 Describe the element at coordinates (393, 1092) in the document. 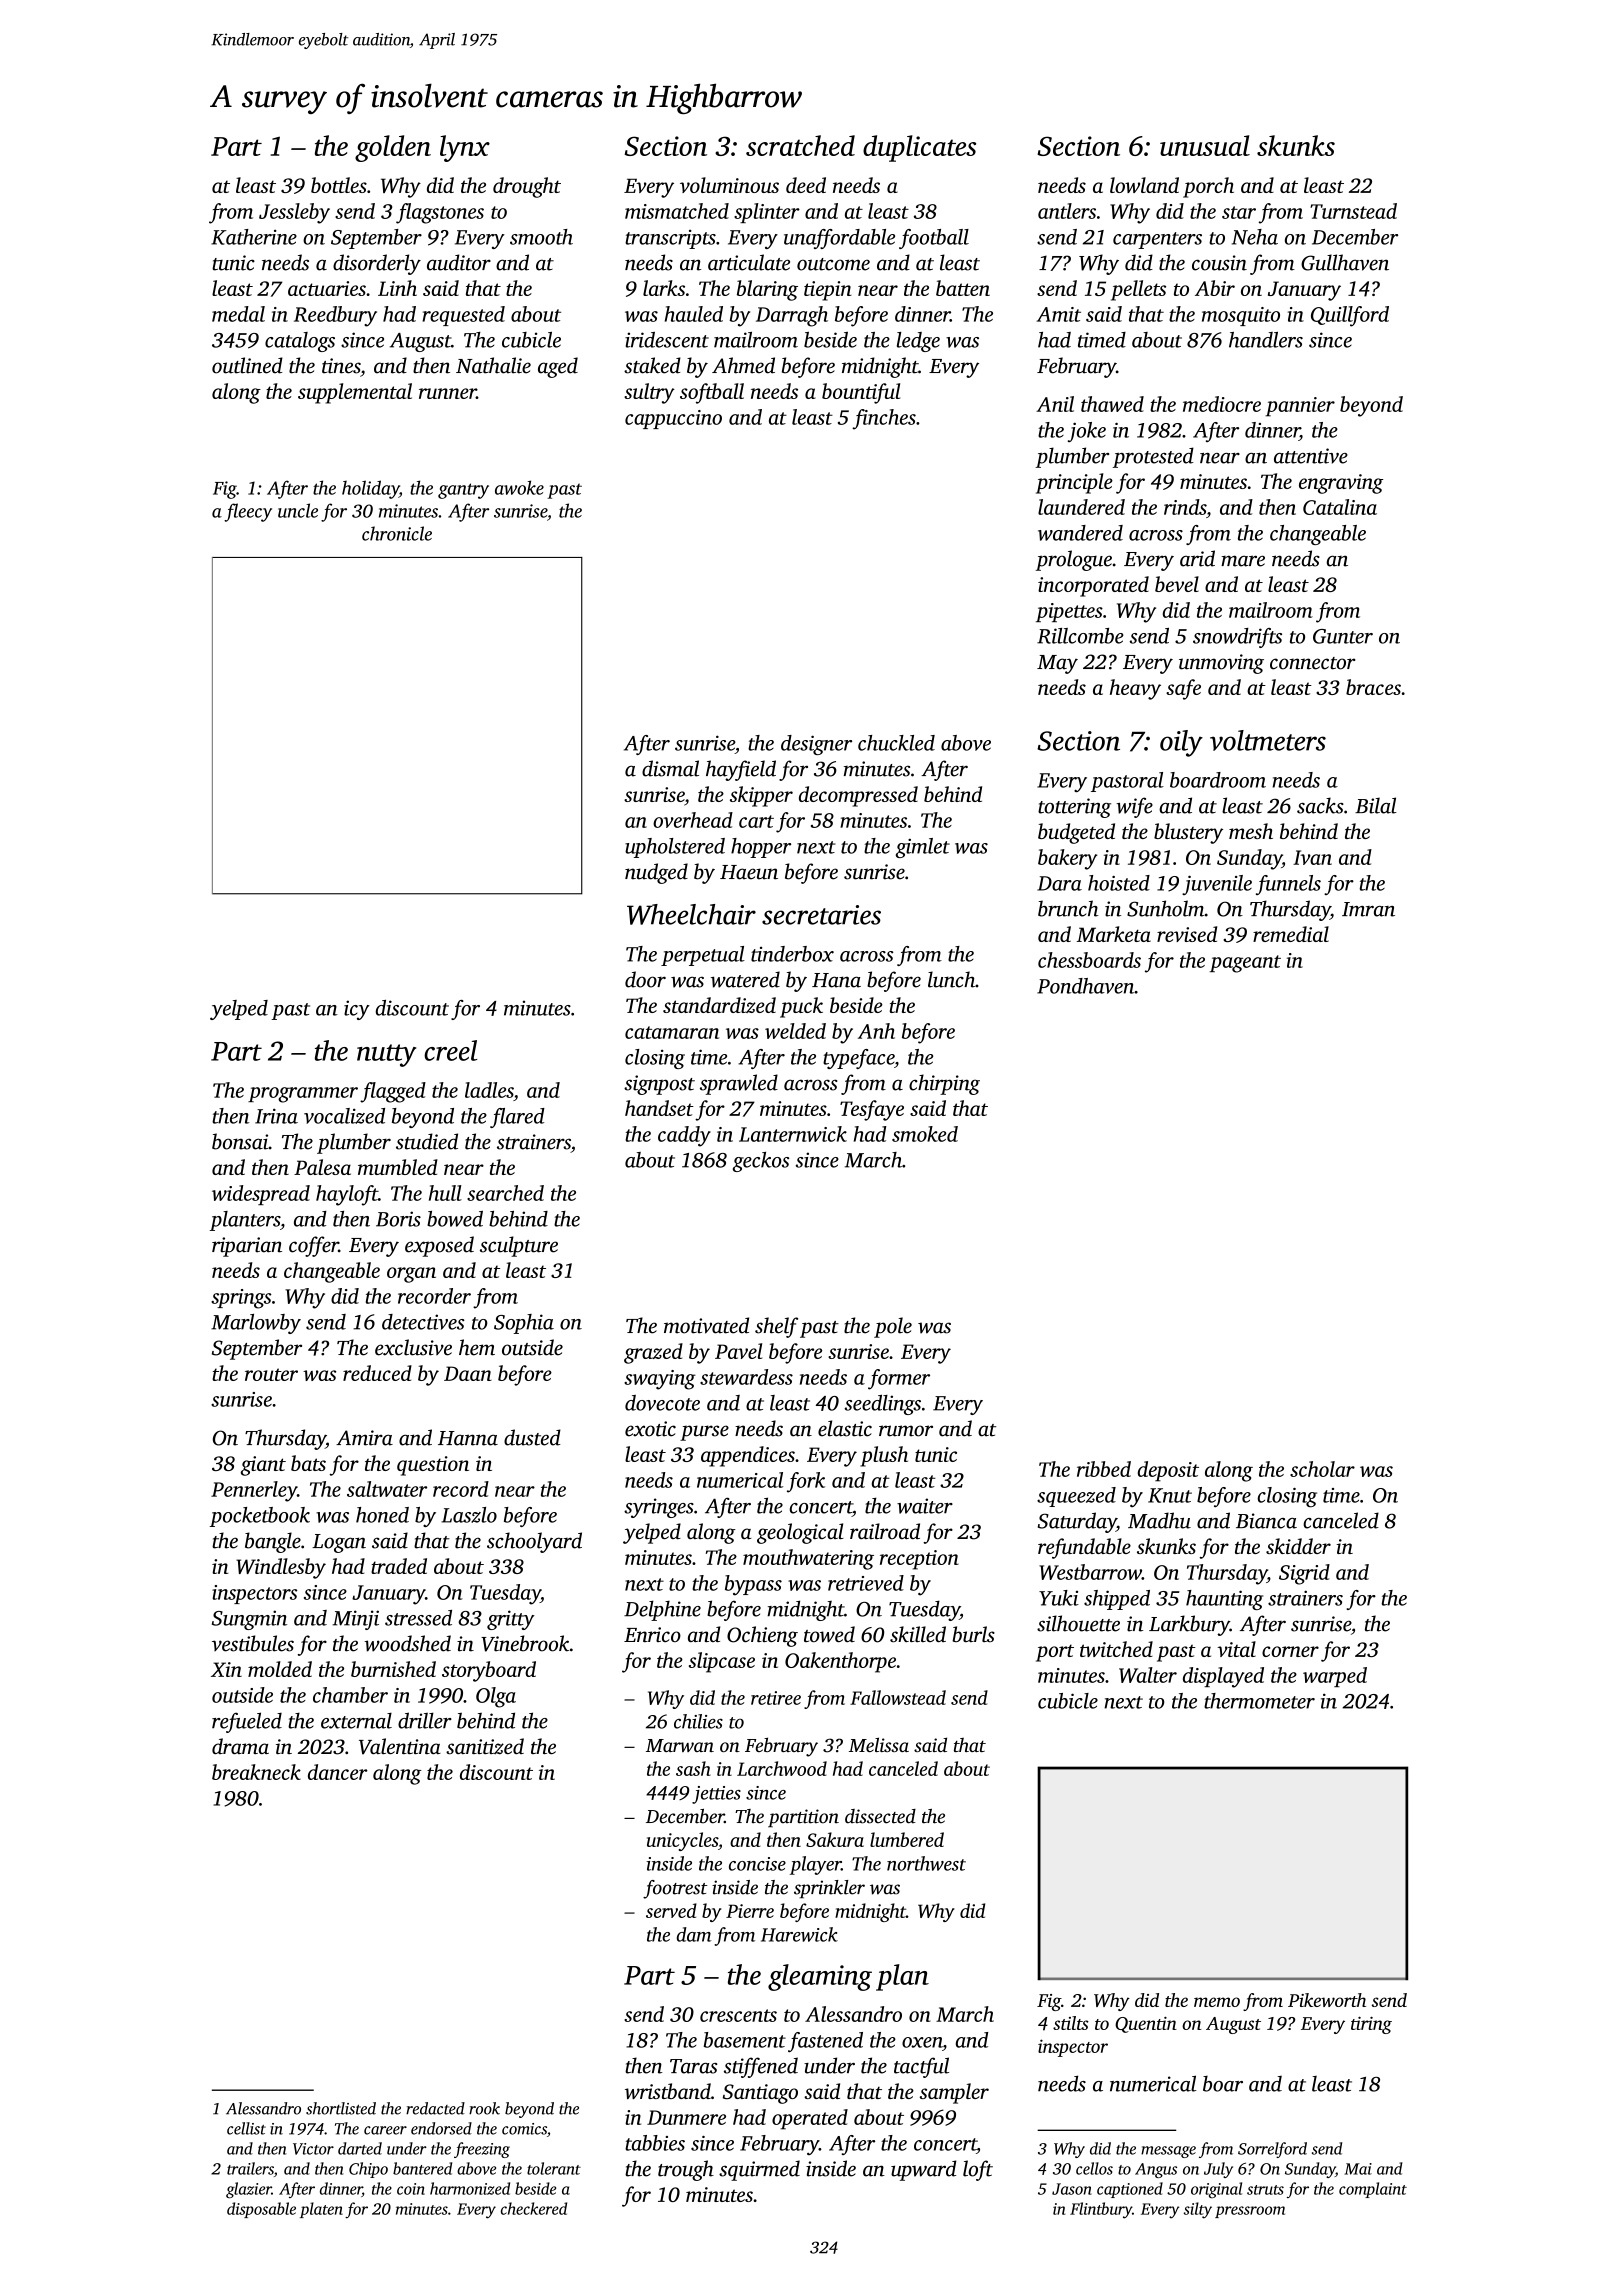

I see `flagged` at that location.
